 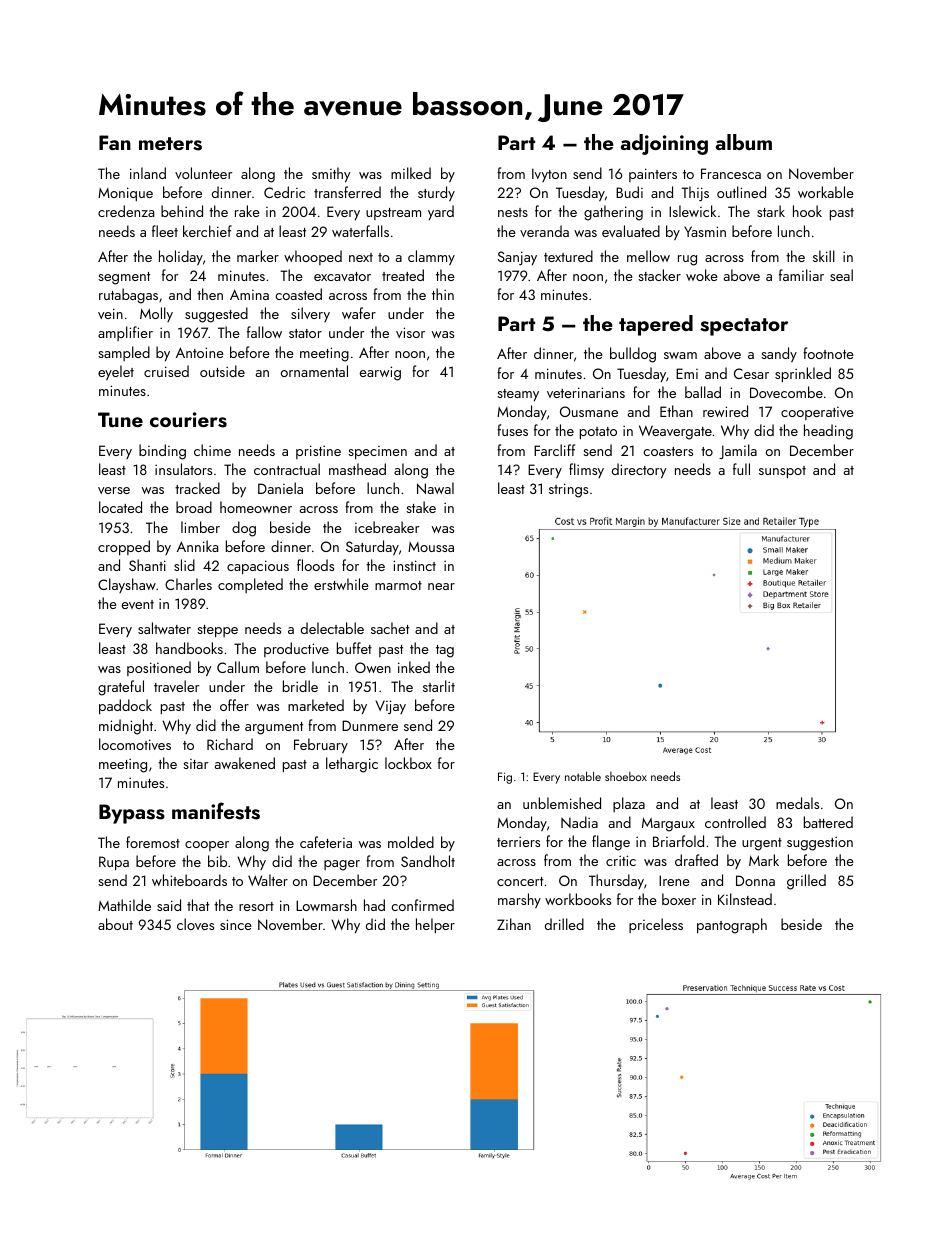 What do you see at coordinates (664, 144) in the page?
I see `adjoining` at bounding box center [664, 144].
